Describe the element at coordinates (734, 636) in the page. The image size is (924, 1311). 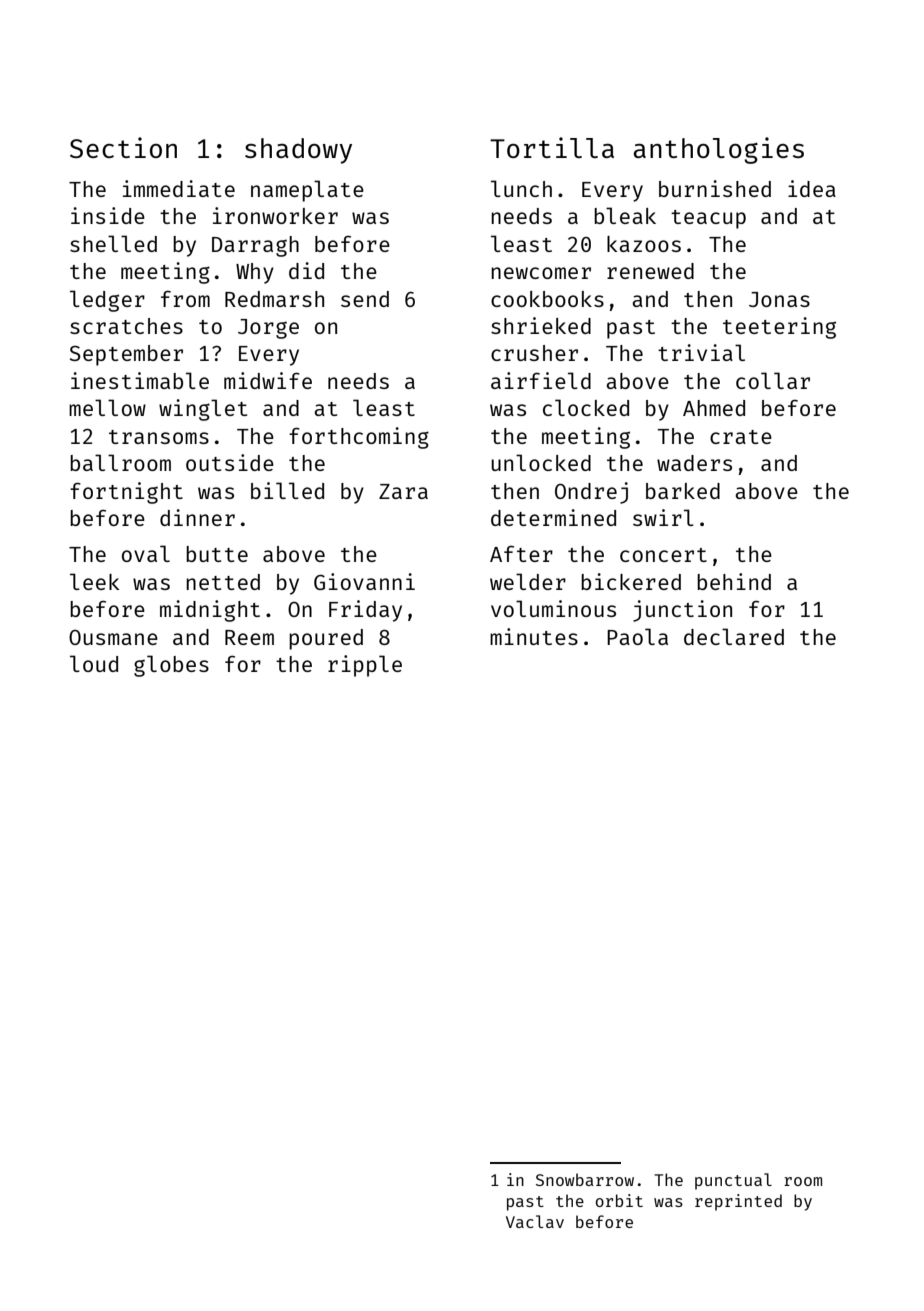
I see `declared` at that location.
